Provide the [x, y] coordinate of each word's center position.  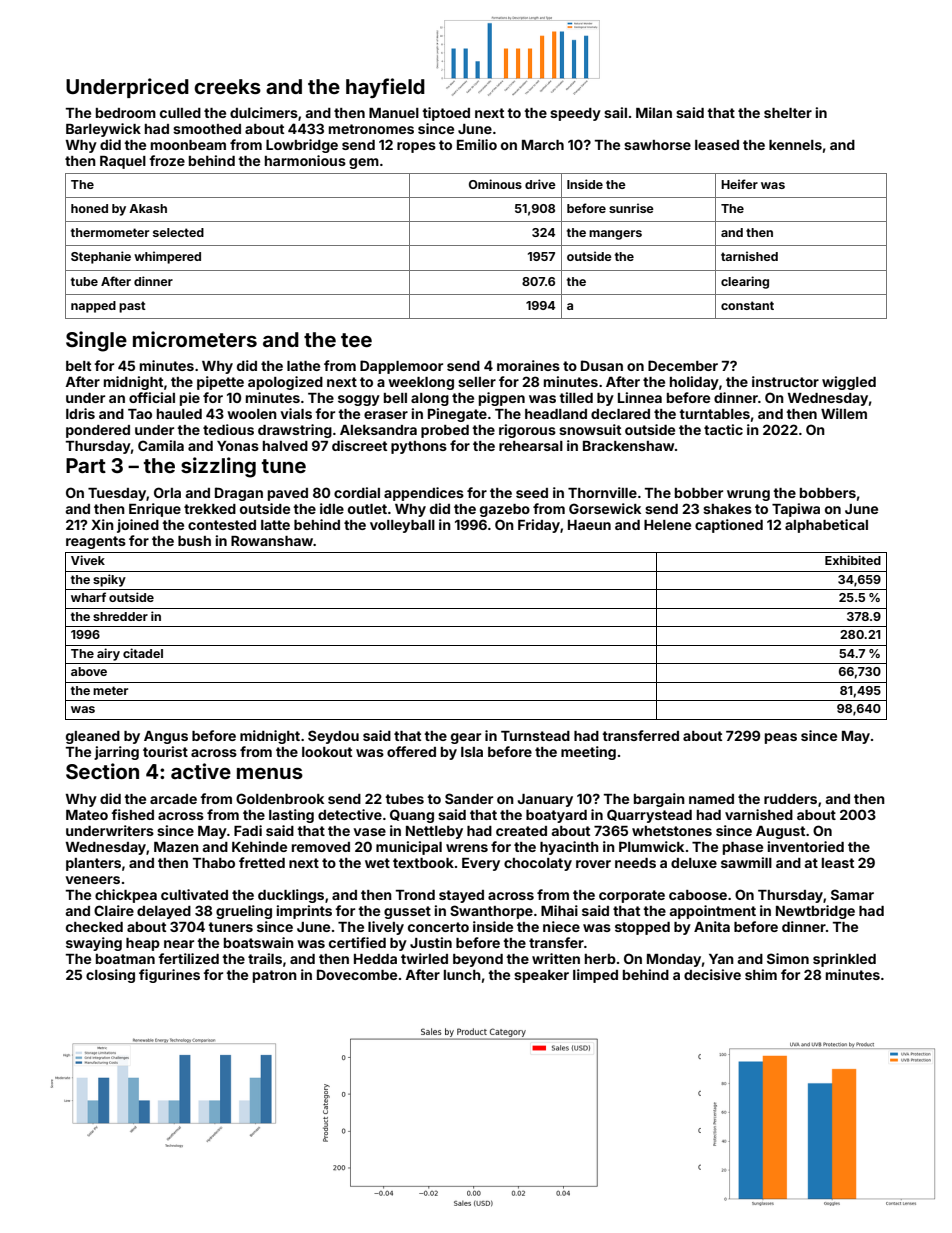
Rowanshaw [272, 541]
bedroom [126, 113]
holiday [694, 383]
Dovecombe [357, 974]
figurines [169, 976]
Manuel [394, 113]
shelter [788, 113]
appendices [424, 494]
